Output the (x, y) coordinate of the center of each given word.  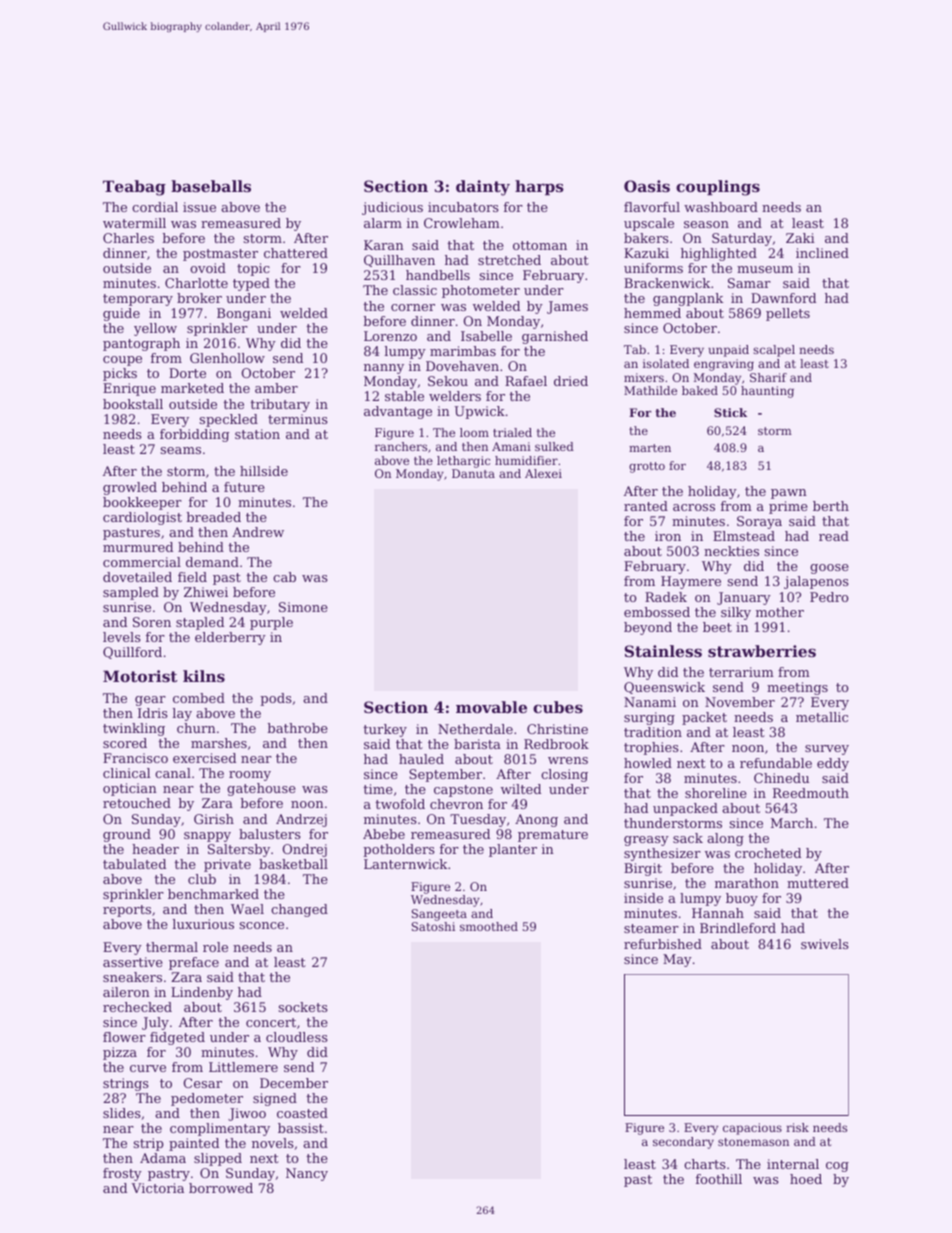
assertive (133, 962)
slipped (218, 1159)
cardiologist (142, 518)
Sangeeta (439, 915)
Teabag (134, 188)
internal (793, 1164)
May (677, 960)
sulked (554, 446)
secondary (683, 1143)
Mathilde (650, 390)
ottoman (540, 245)
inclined (822, 253)
